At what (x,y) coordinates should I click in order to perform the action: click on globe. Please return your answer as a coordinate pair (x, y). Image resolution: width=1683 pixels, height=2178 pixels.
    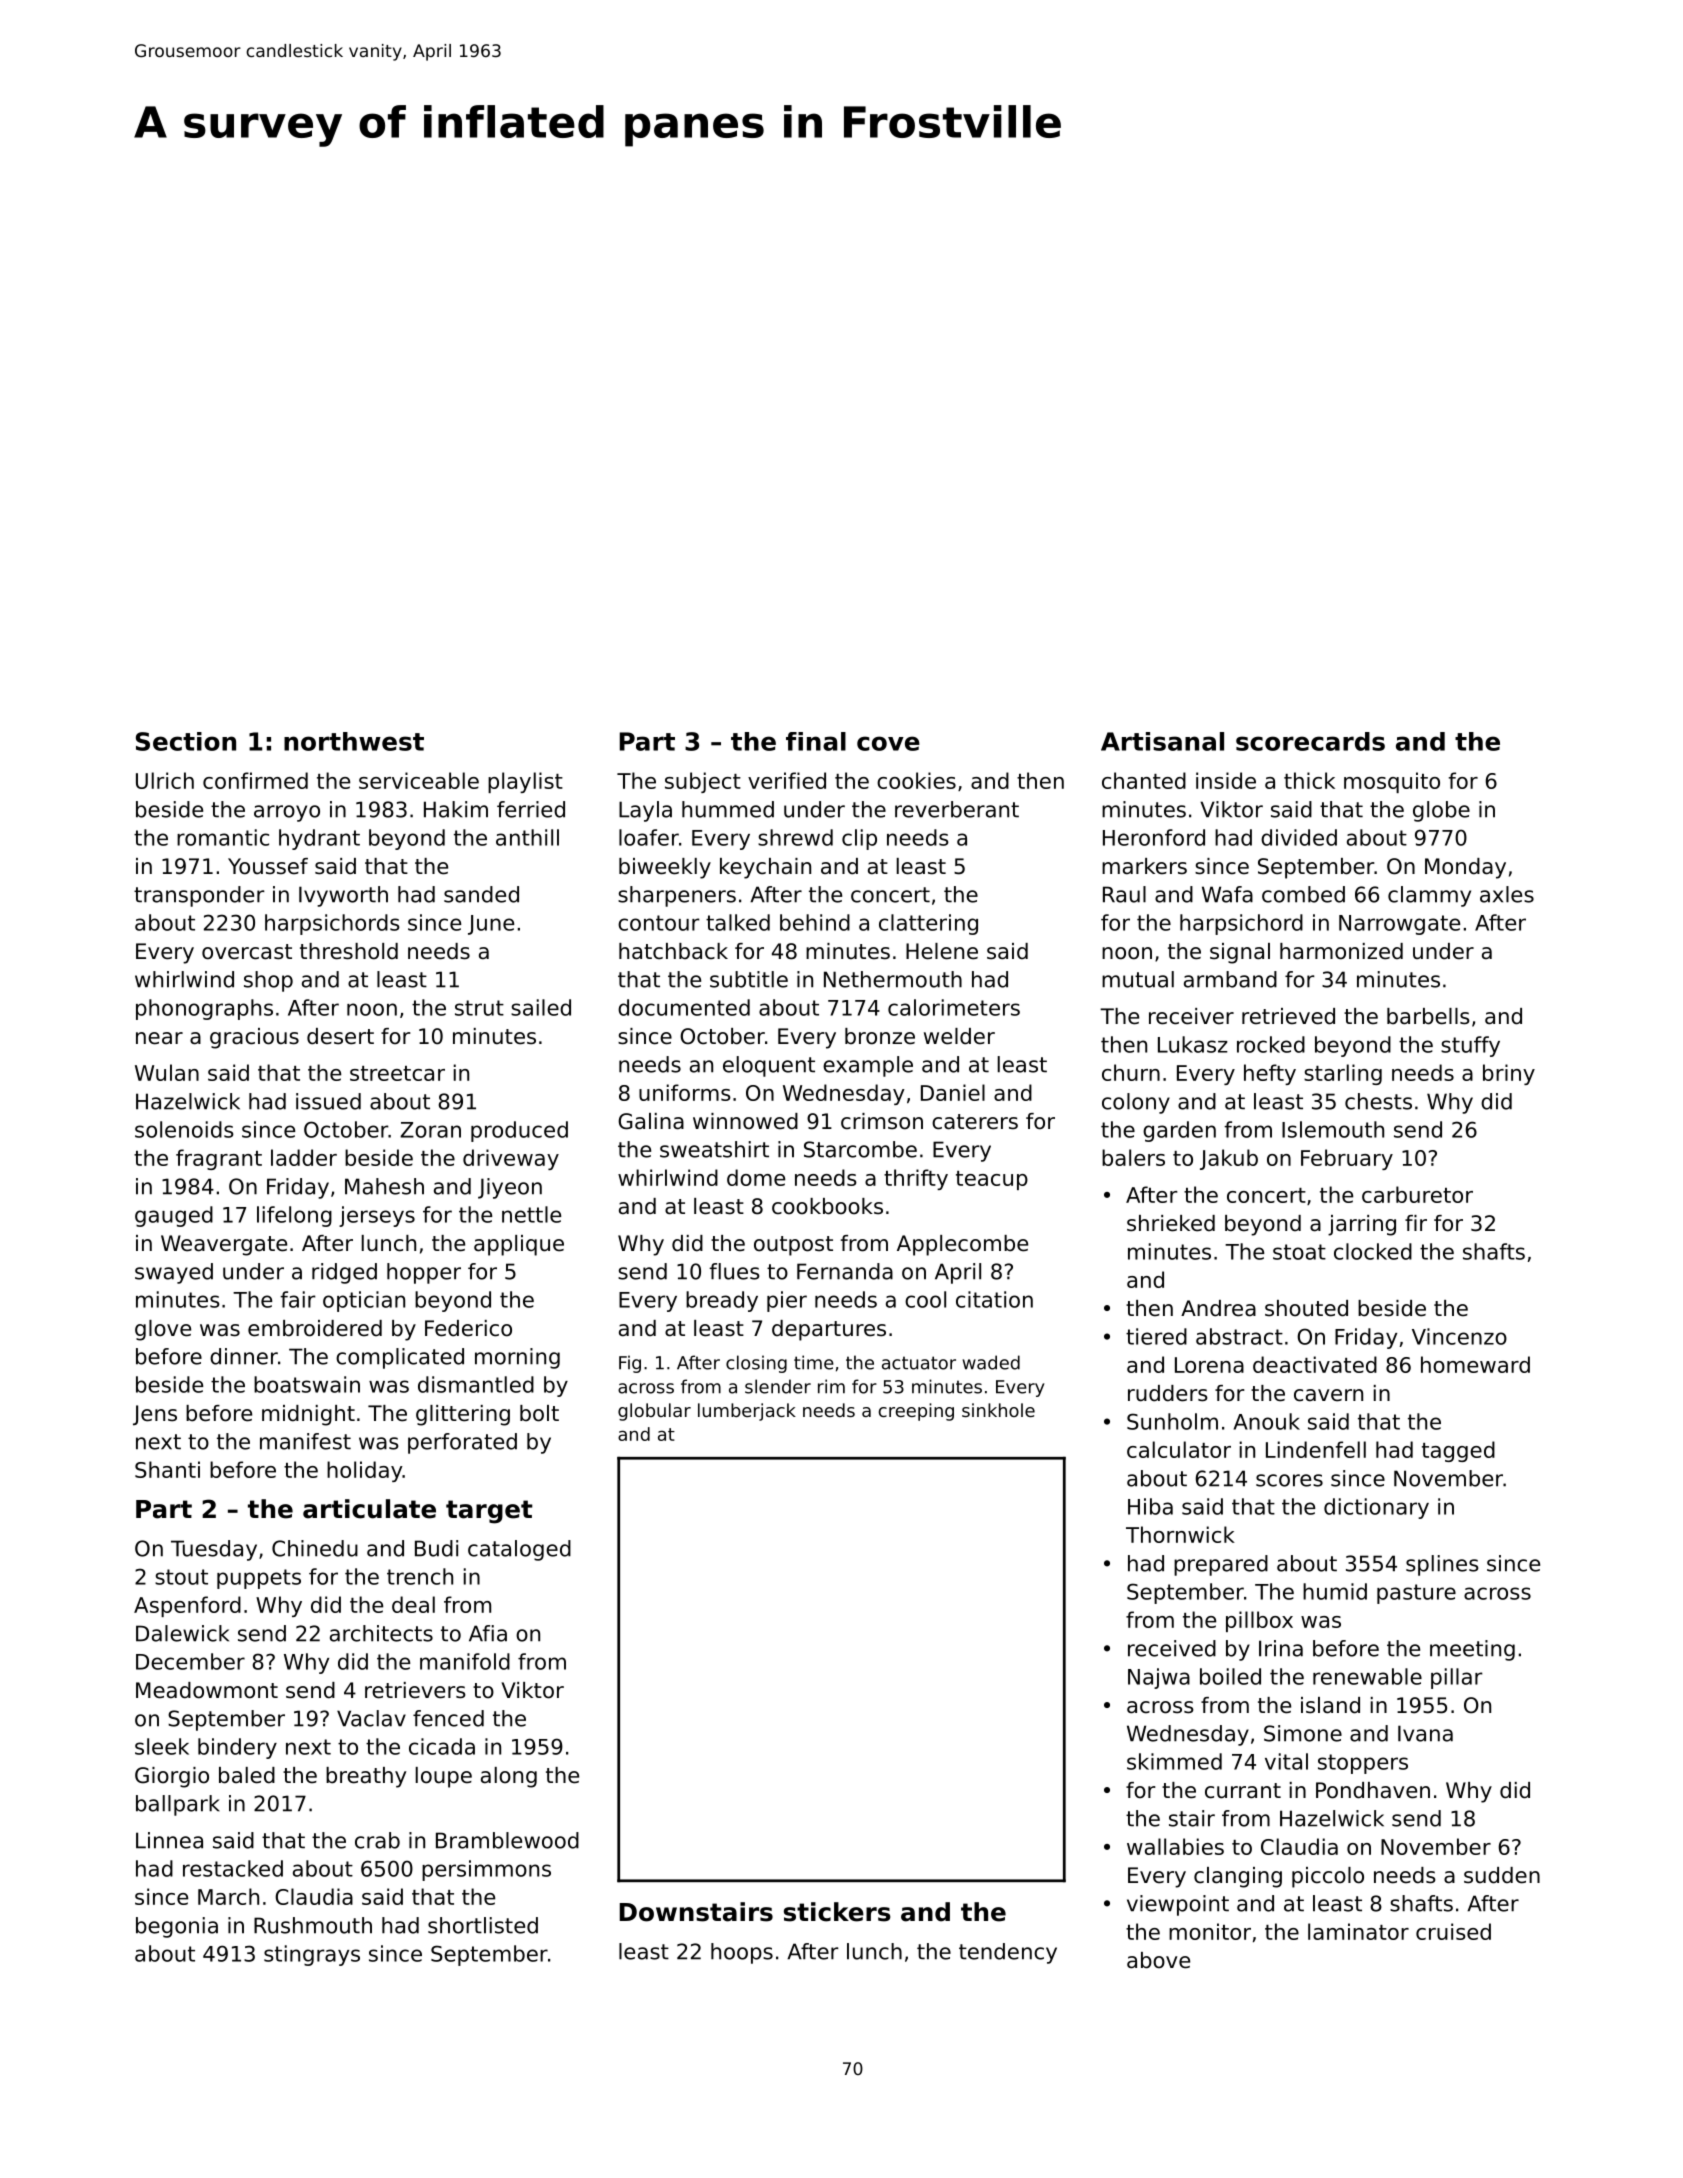
    Looking at the image, I should click on (1441, 811).
